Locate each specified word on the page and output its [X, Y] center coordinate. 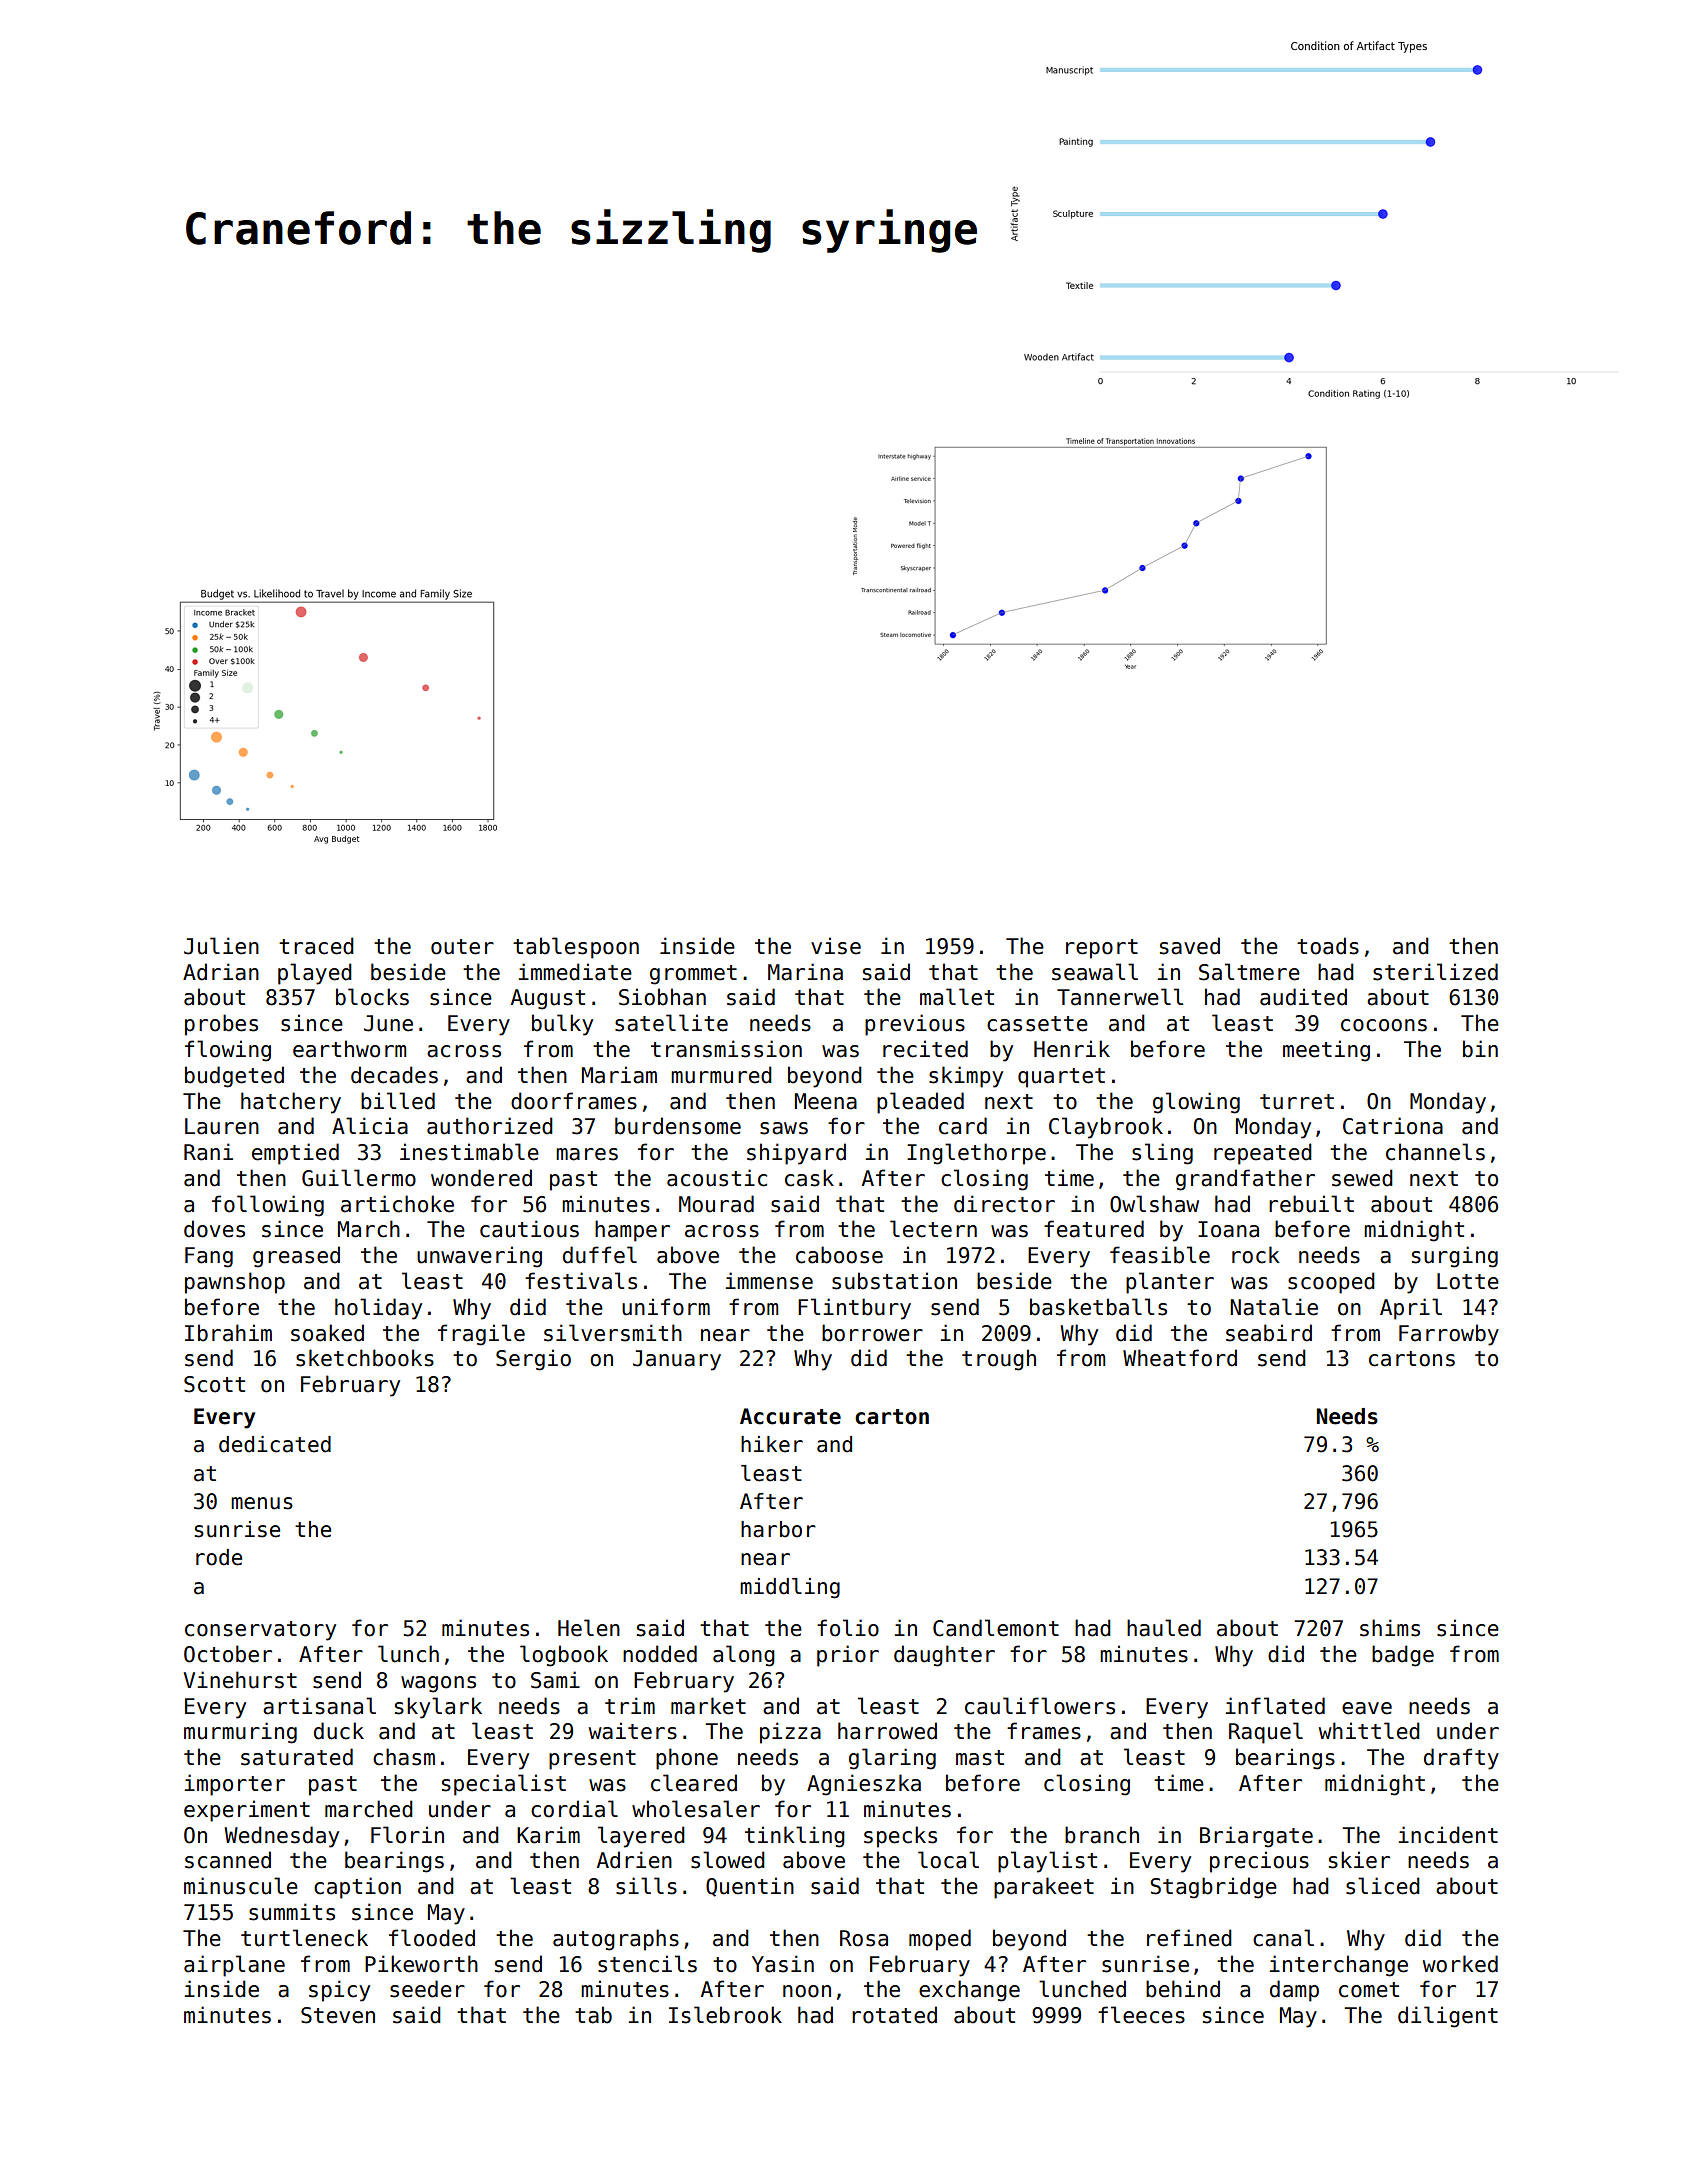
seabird [1269, 1333]
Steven [338, 2015]
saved [1190, 946]
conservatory [260, 1631]
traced [316, 946]
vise [836, 946]
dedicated [275, 1444]
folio [848, 1628]
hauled [1164, 1628]
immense [769, 1281]
